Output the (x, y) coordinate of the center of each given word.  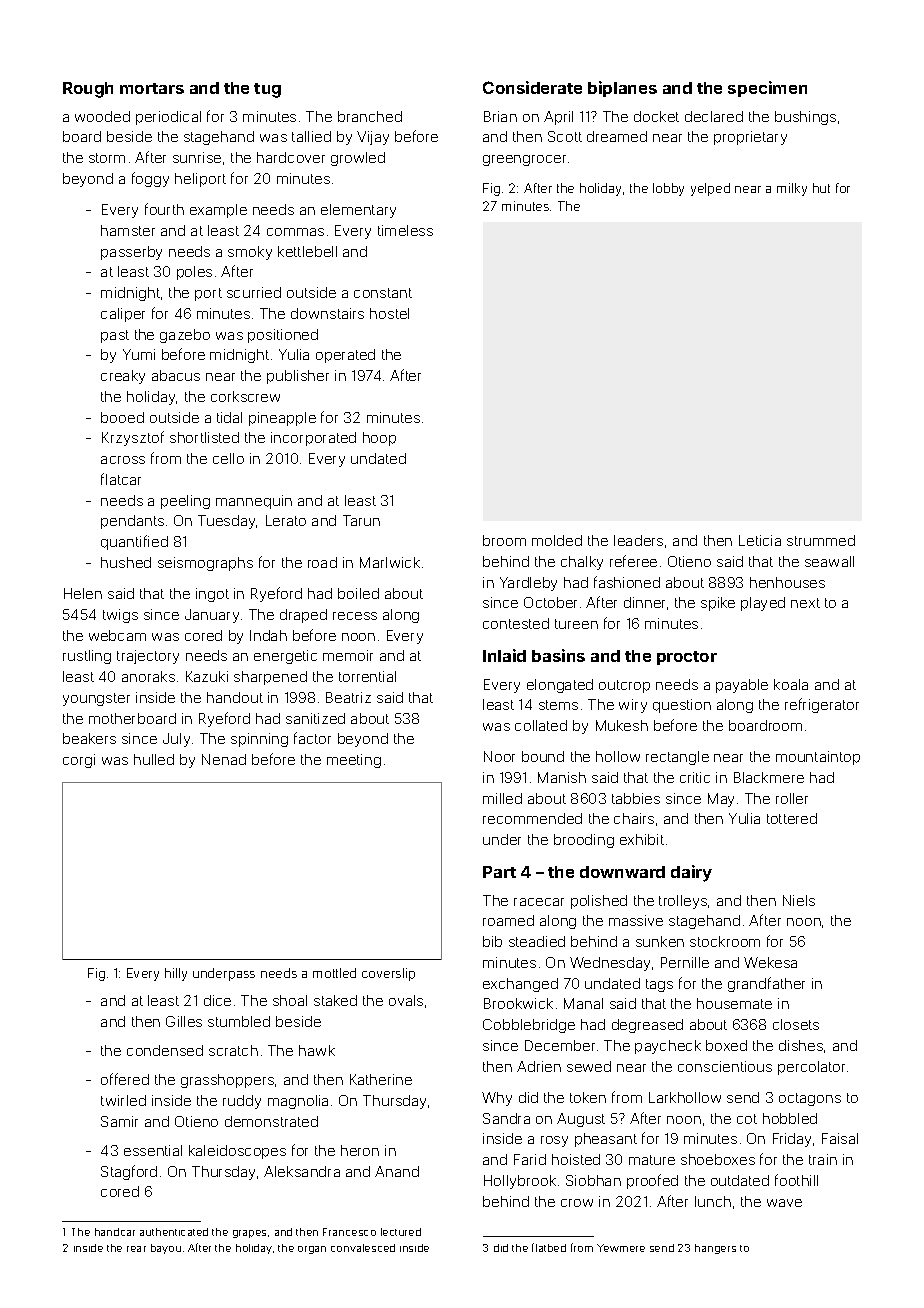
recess (355, 616)
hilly (176, 974)
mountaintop (818, 758)
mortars (152, 88)
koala (791, 684)
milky (792, 189)
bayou (166, 1249)
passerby (131, 253)
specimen (767, 89)
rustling (87, 657)
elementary (358, 211)
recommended (532, 818)
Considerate (532, 87)
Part (499, 872)
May (721, 800)
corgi (79, 761)
